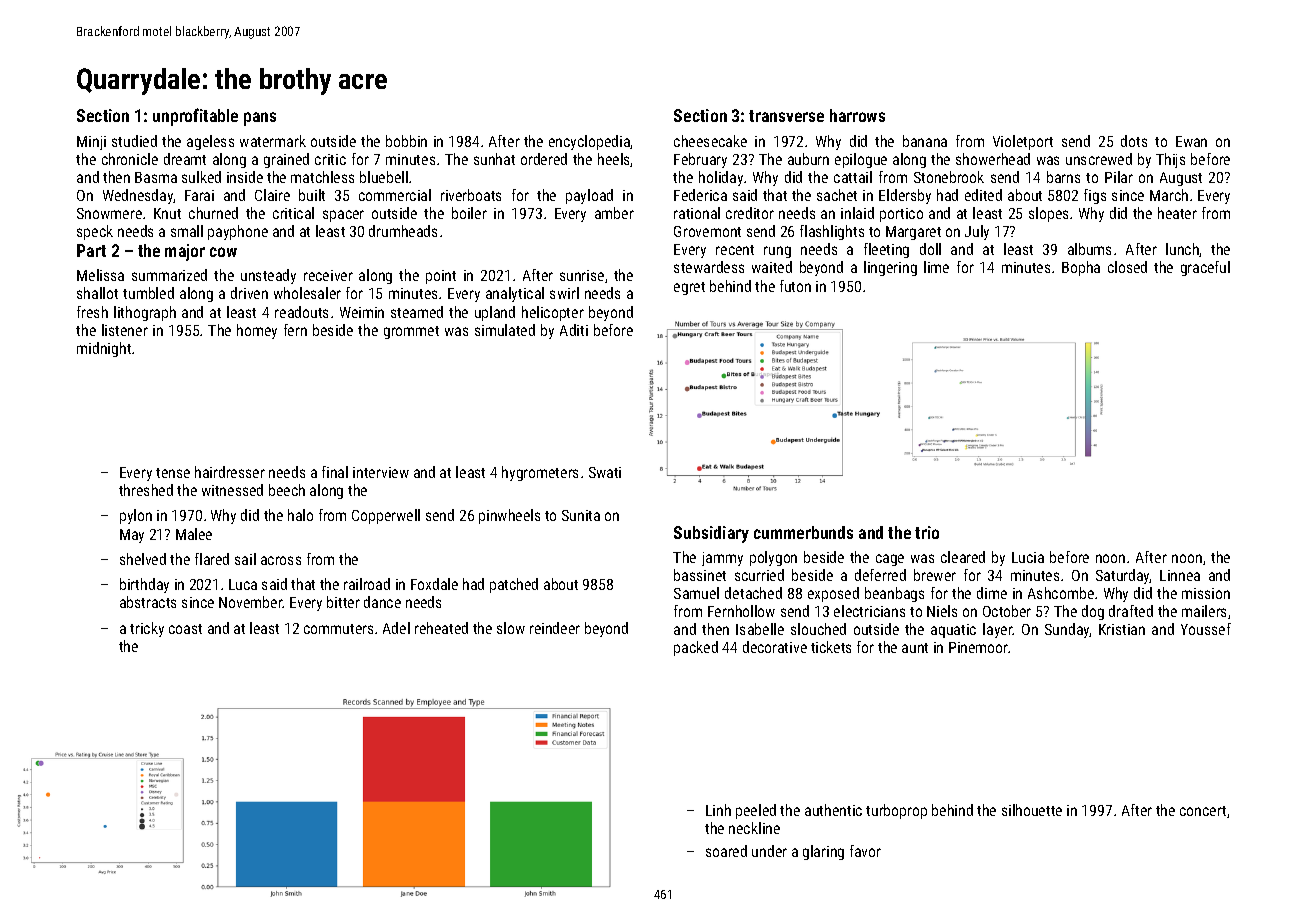 This page has height=924, width=1308. Describe the element at coordinates (718, 810) in the page. I see `Linh` at that location.
